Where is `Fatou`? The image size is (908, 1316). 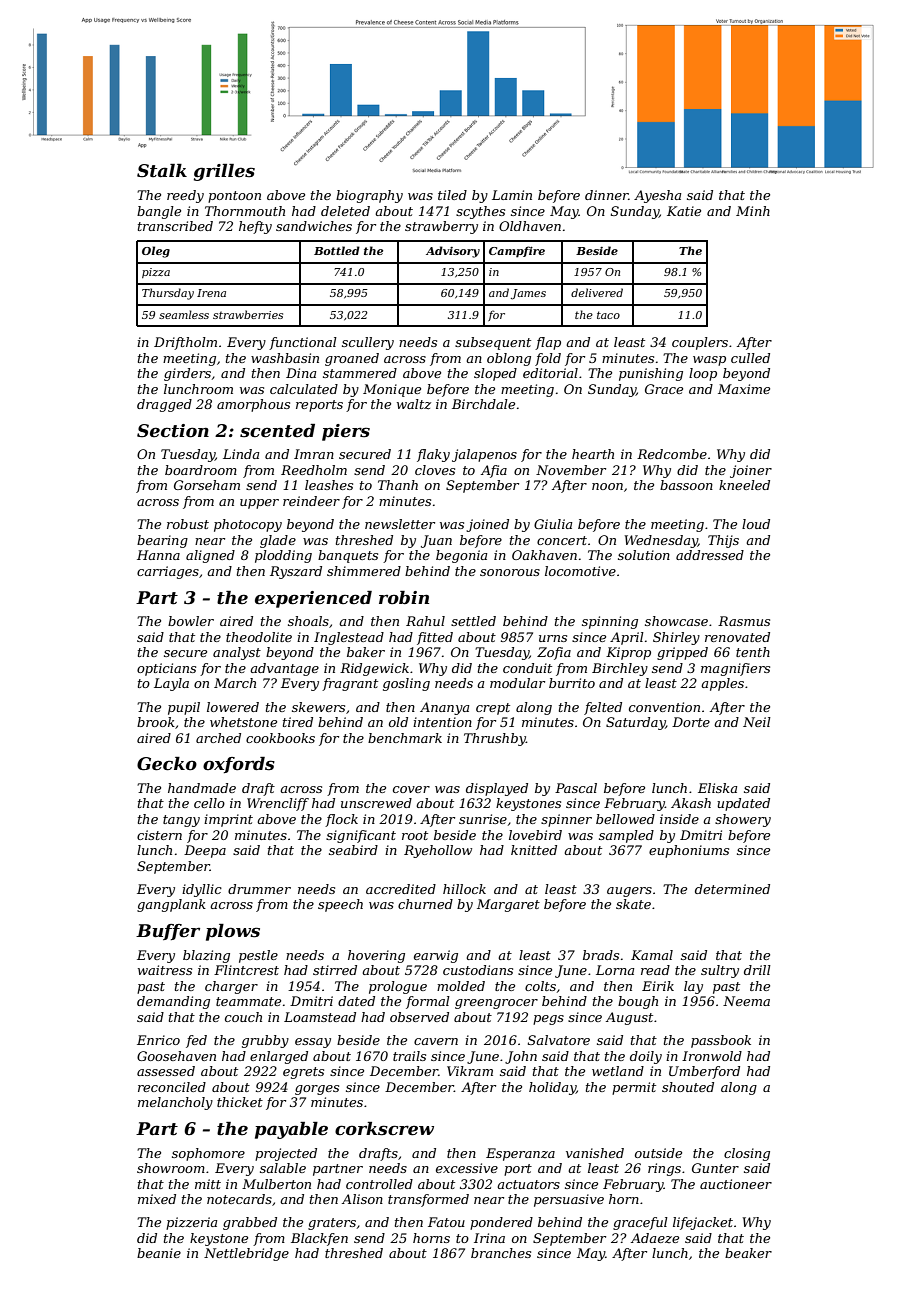
Fatou is located at coordinates (446, 1222).
